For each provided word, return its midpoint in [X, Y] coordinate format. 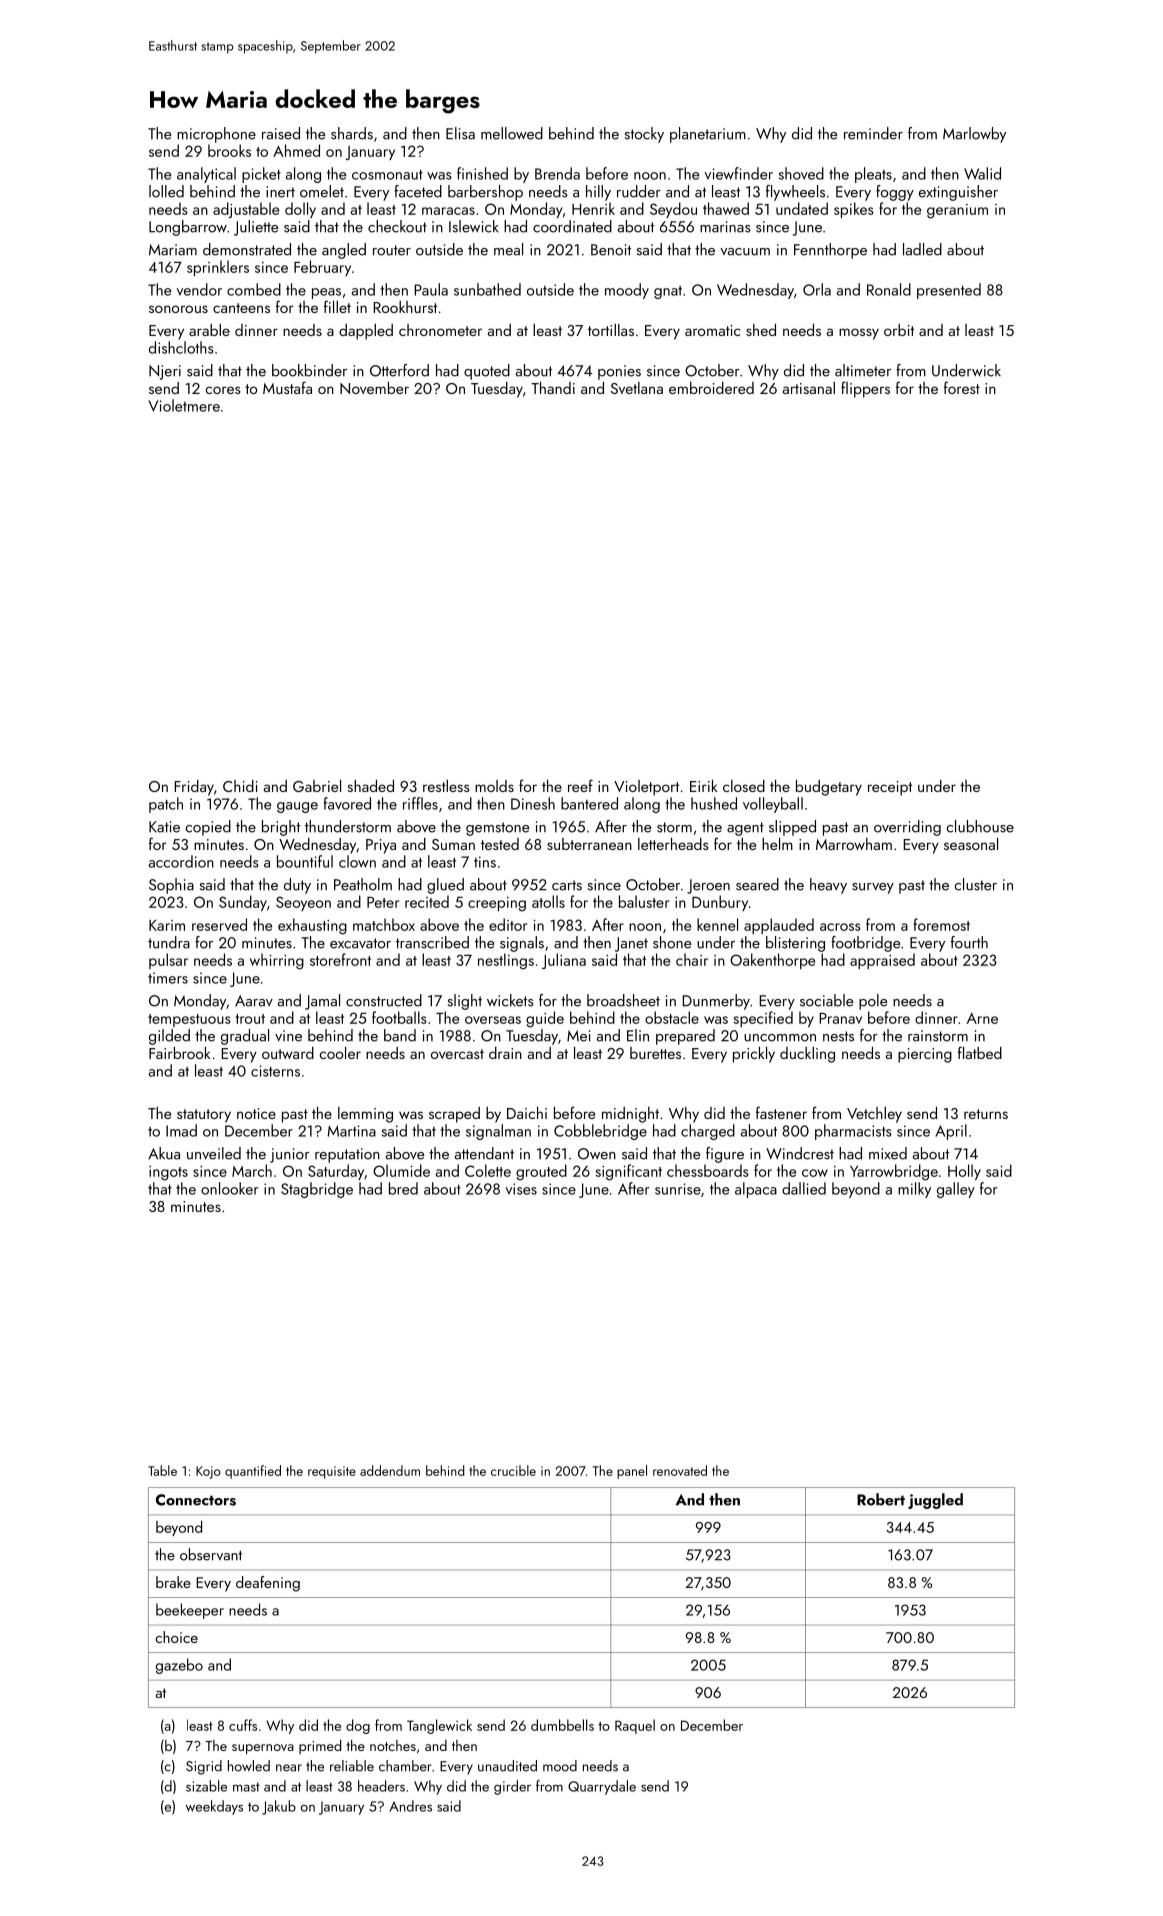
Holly [964, 1172]
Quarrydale [602, 1787]
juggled [935, 1501]
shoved [801, 173]
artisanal [809, 388]
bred [403, 1188]
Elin [638, 1035]
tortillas [611, 330]
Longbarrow [188, 228]
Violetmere [184, 405]
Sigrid [204, 1767]
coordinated [572, 226]
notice [256, 1113]
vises [521, 1189]
